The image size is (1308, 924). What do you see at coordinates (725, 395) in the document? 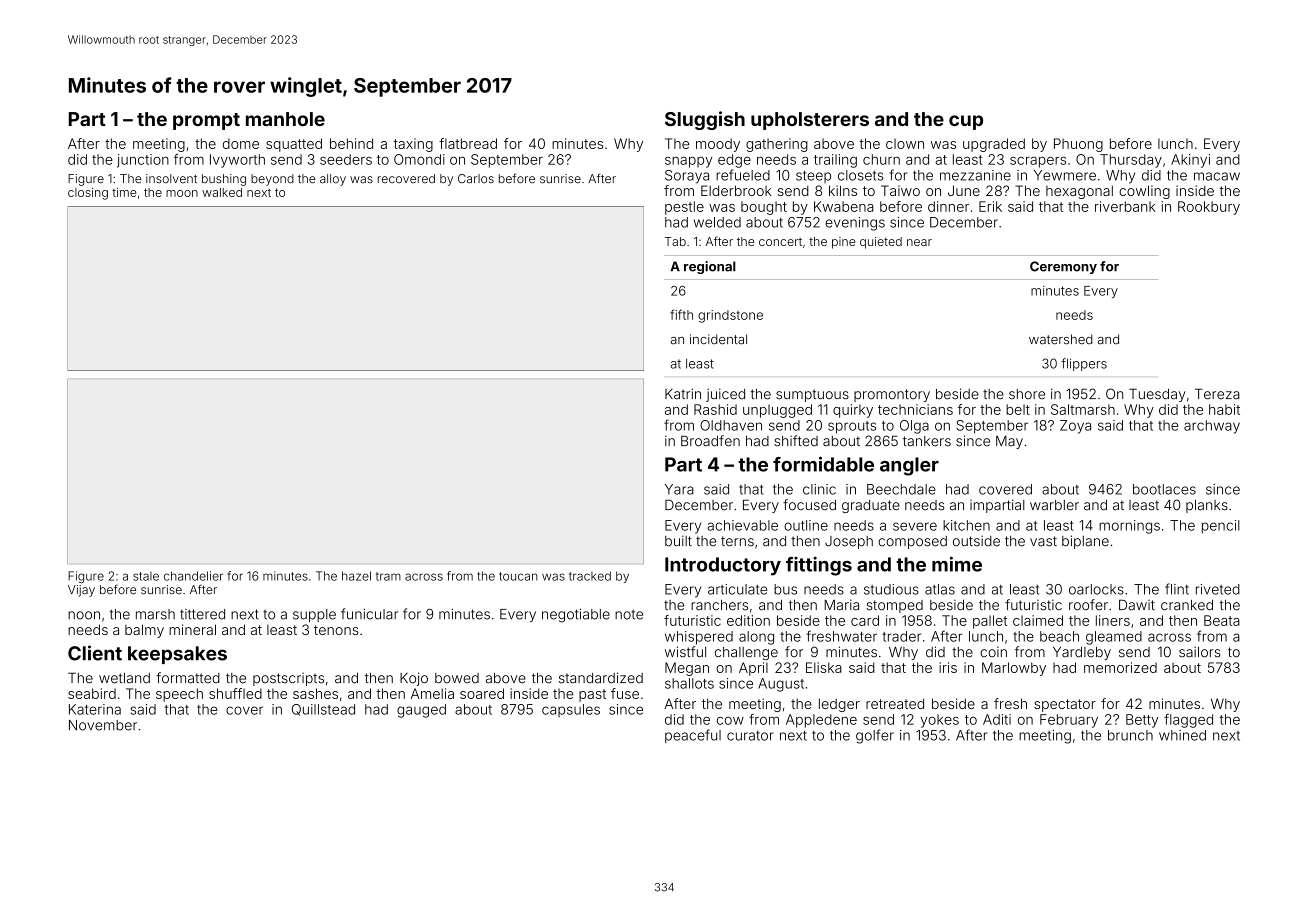
I see `juiced` at bounding box center [725, 395].
